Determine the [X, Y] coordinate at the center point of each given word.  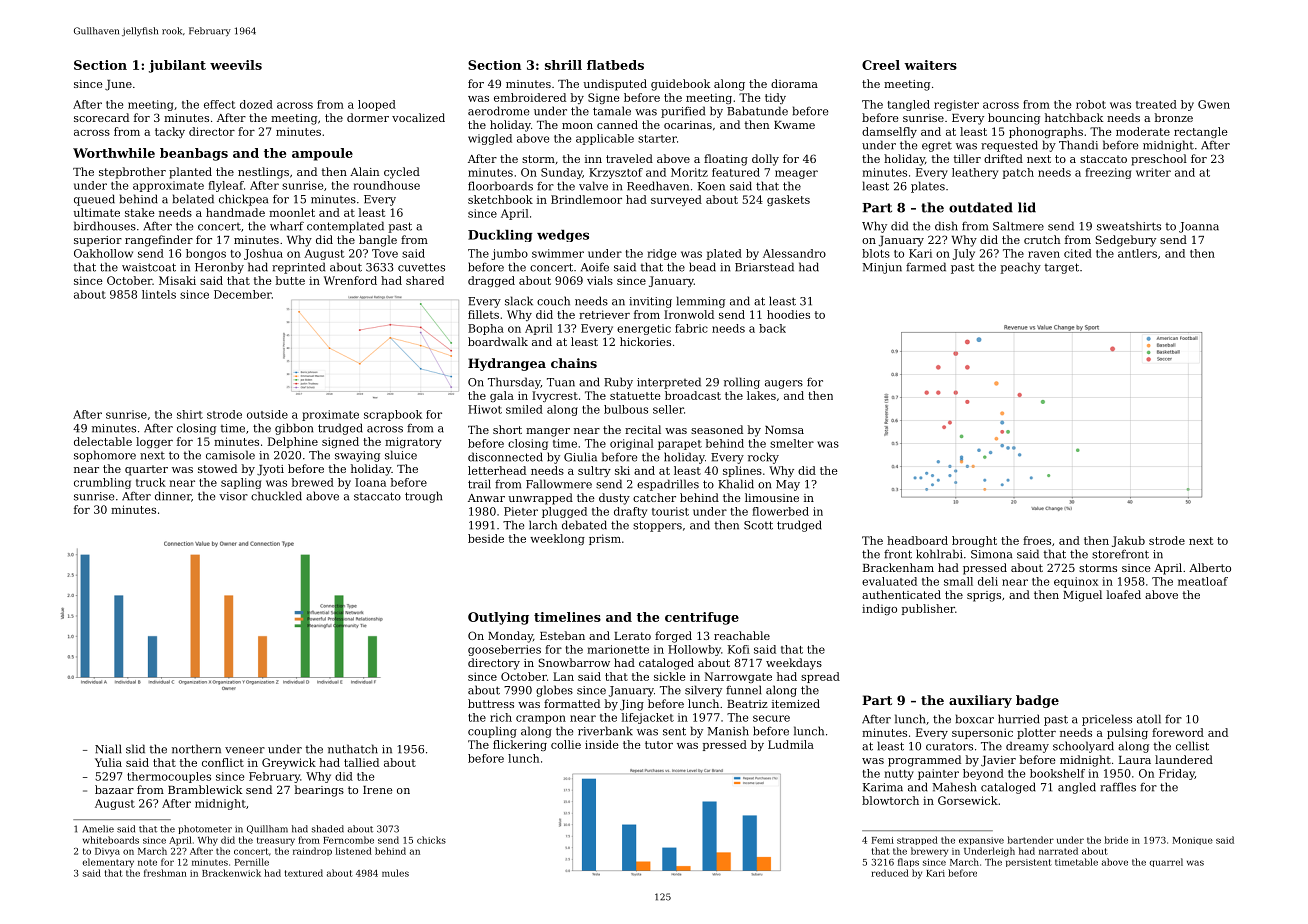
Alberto [1210, 567]
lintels [159, 294]
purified [683, 112]
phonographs [1046, 132]
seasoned [717, 429]
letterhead [497, 470]
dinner [173, 496]
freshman [165, 873]
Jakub [1128, 541]
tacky [170, 132]
